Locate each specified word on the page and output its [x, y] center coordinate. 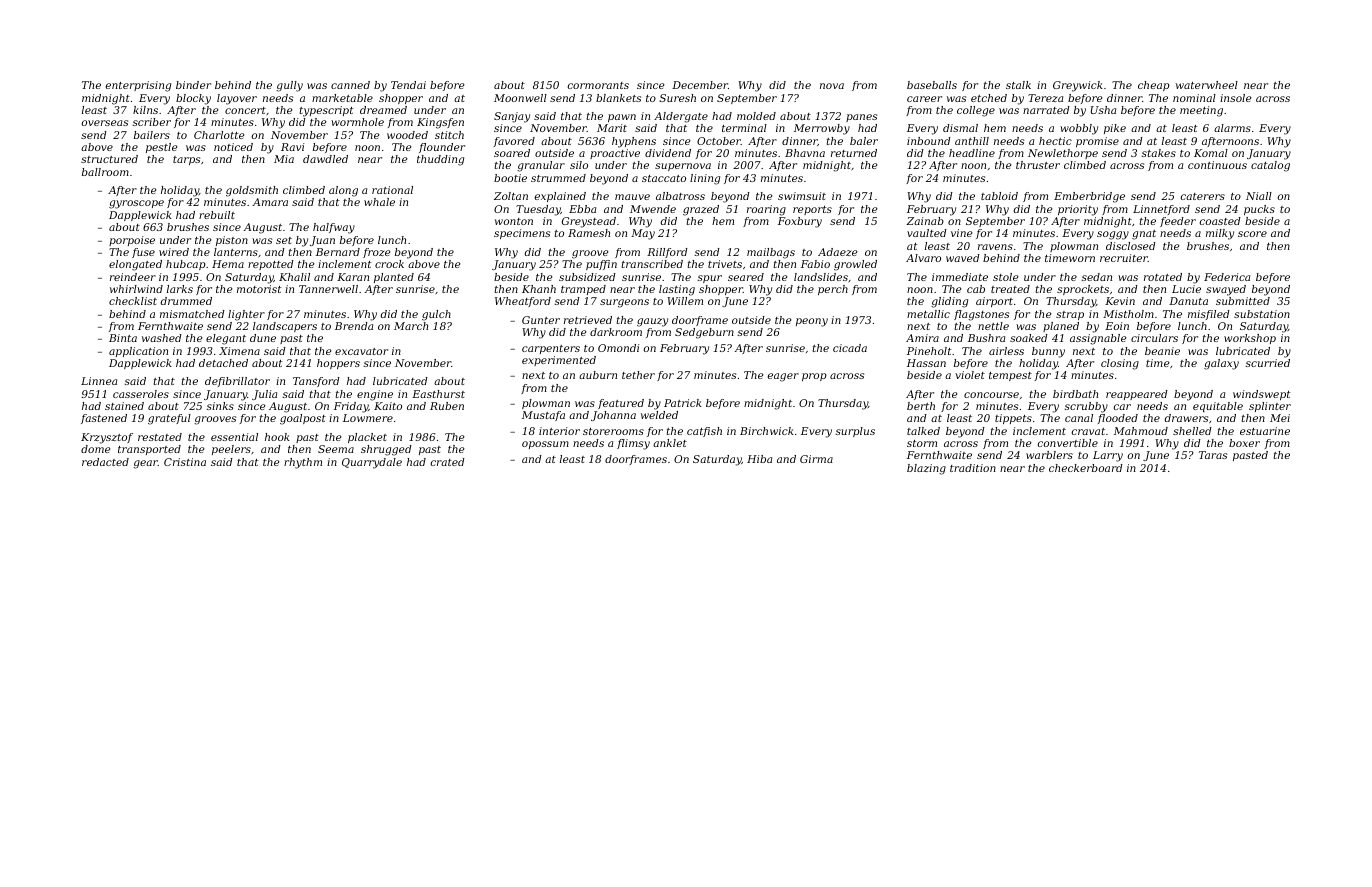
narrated [1046, 110]
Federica [1227, 277]
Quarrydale [372, 463]
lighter [246, 315]
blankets [618, 98]
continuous [1217, 165]
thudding [440, 160]
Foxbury [800, 222]
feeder [1178, 222]
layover [237, 99]
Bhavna [805, 153]
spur [710, 279]
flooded [1118, 419]
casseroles [141, 394]
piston [232, 241]
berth [921, 406]
